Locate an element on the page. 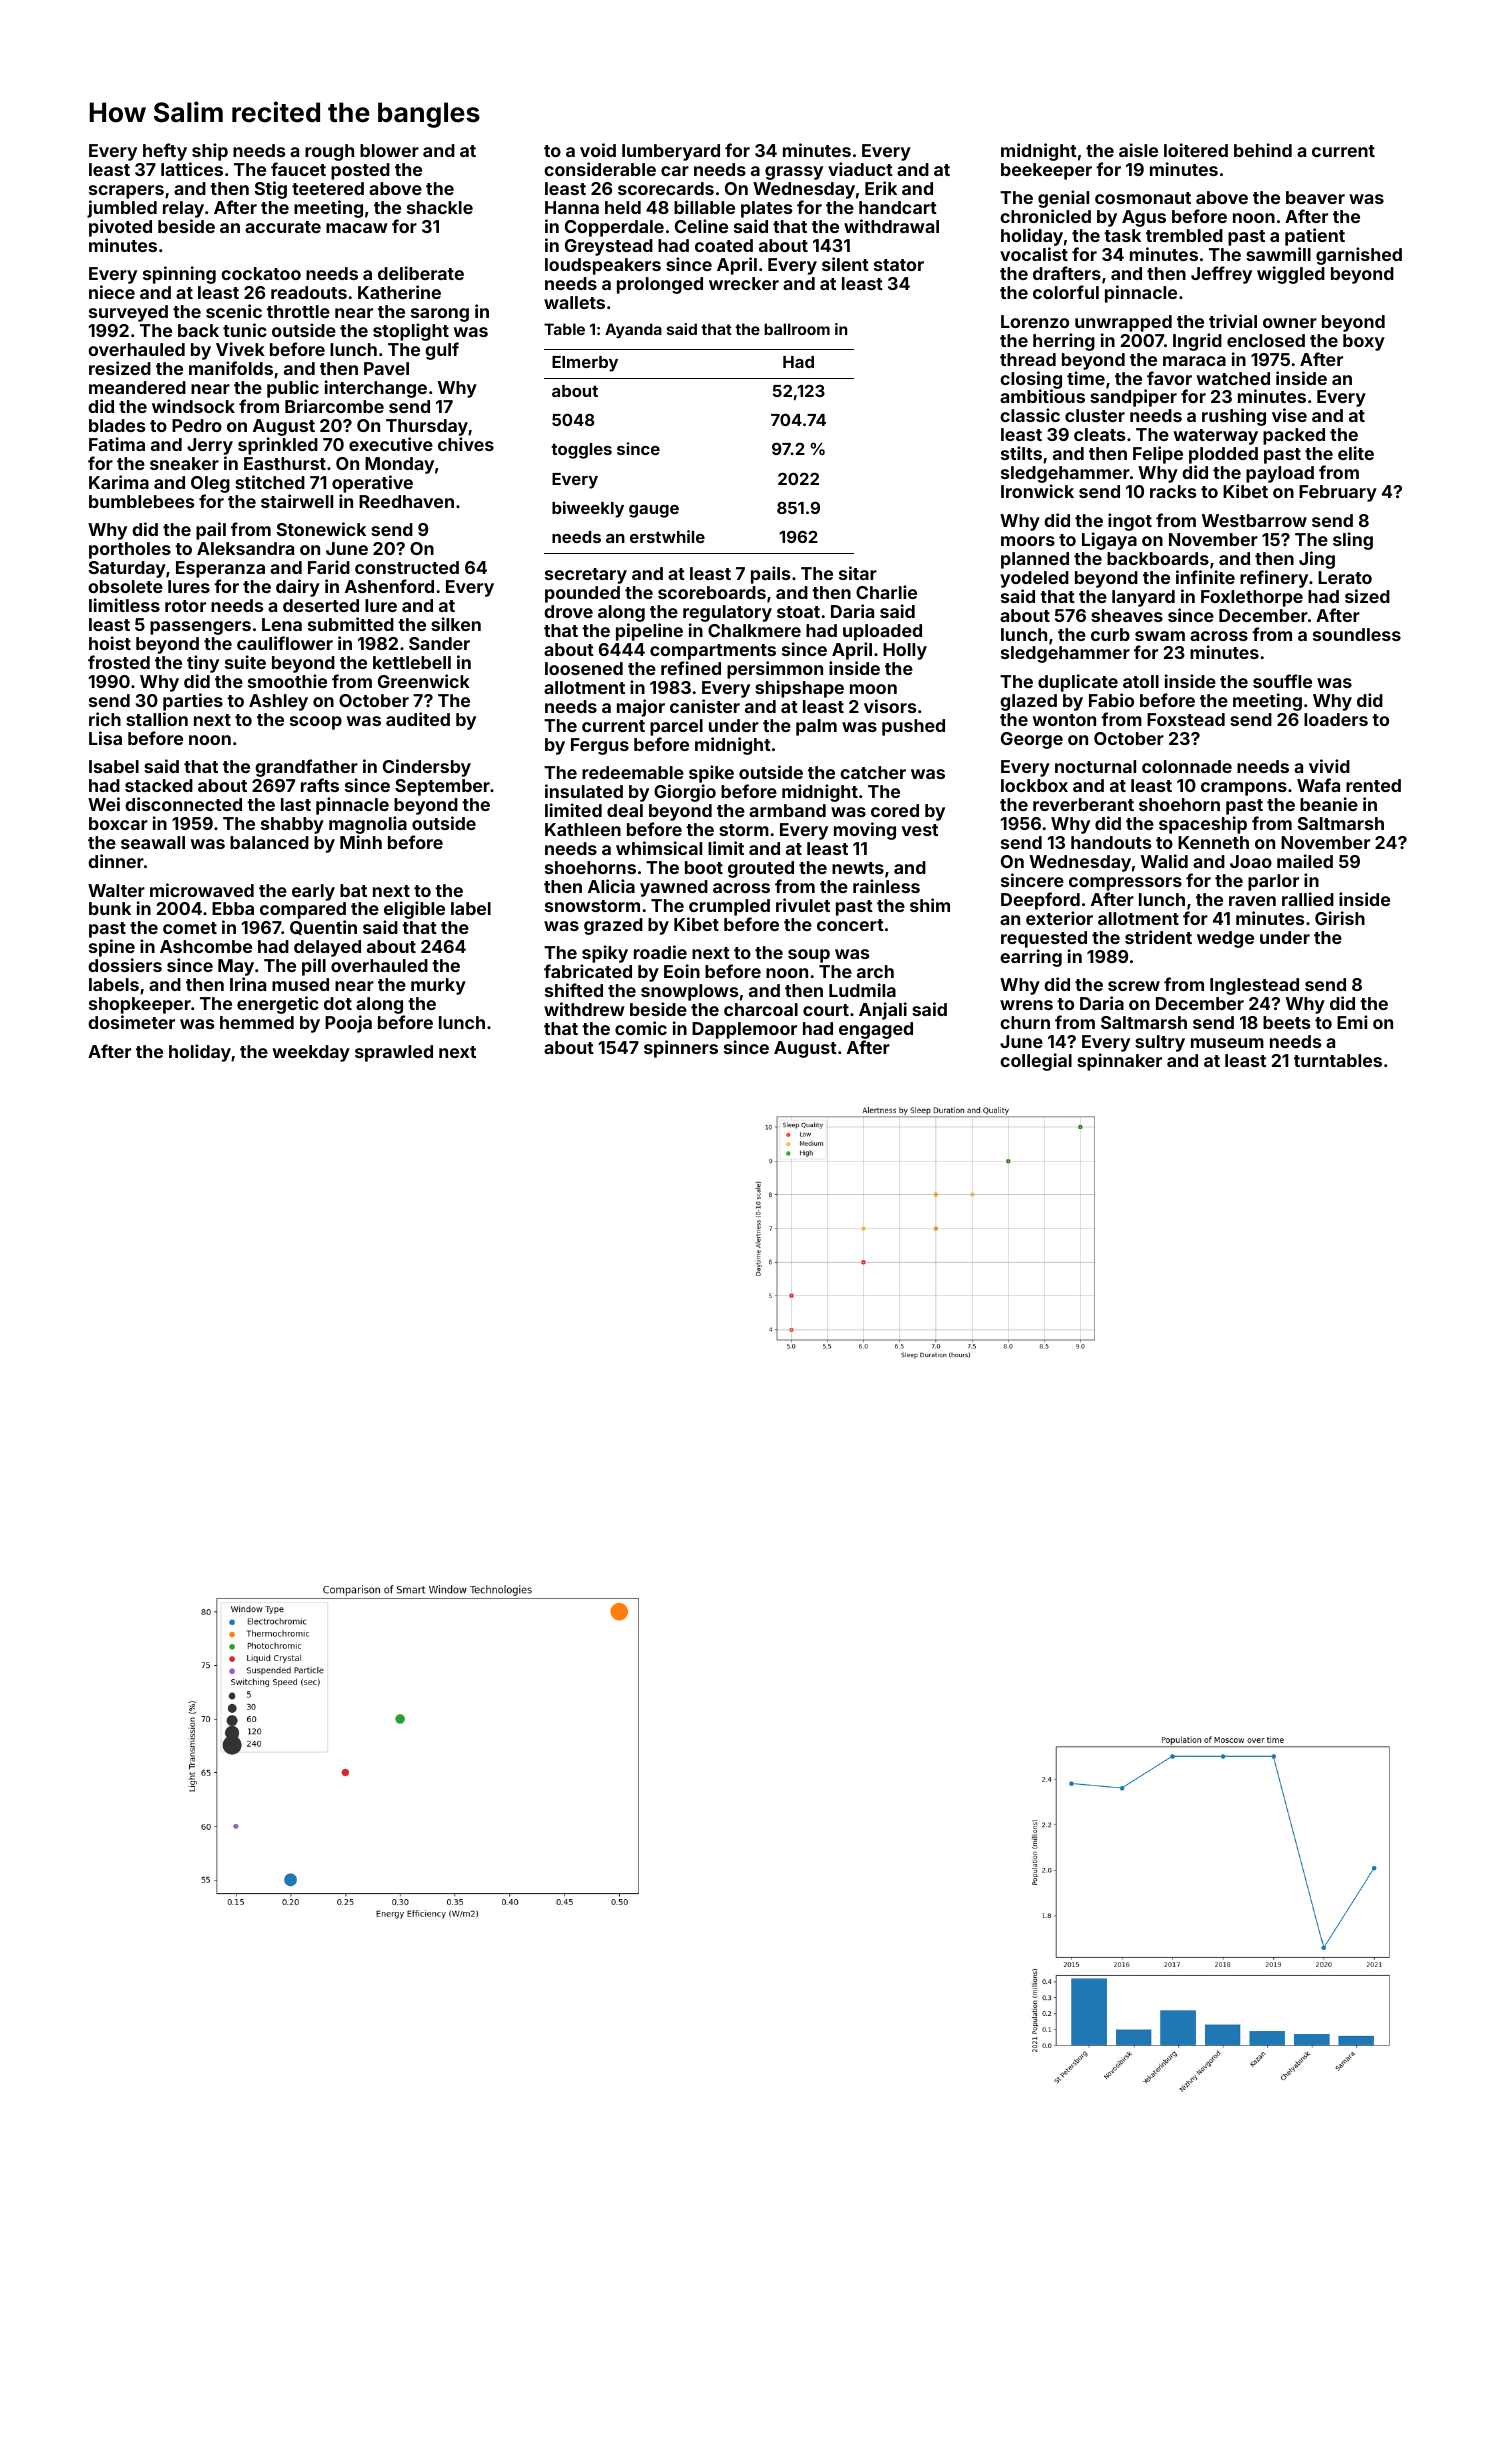 The width and height of the image is (1496, 2464). viaduct is located at coordinates (860, 169).
